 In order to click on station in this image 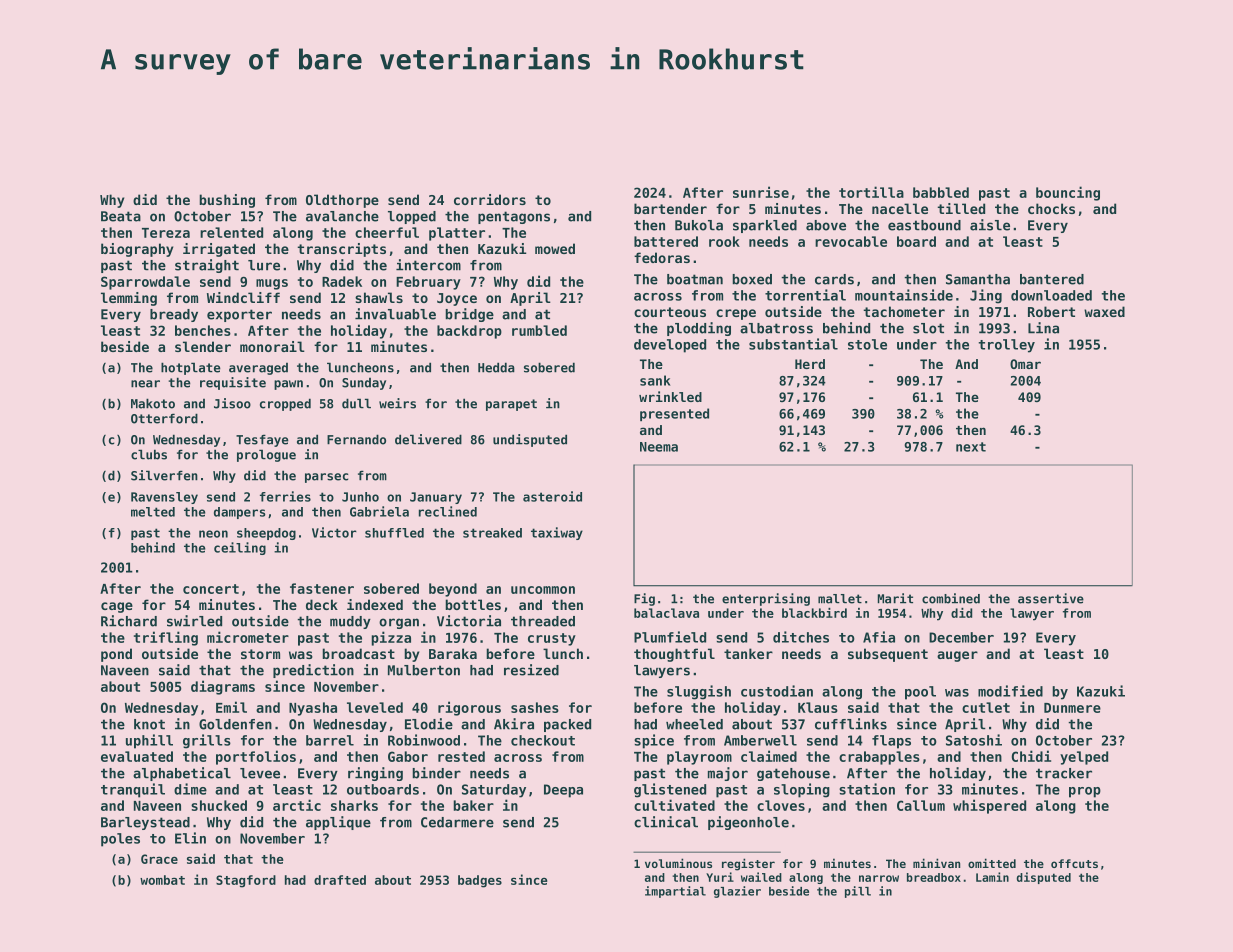, I will do `click(867, 789)`.
